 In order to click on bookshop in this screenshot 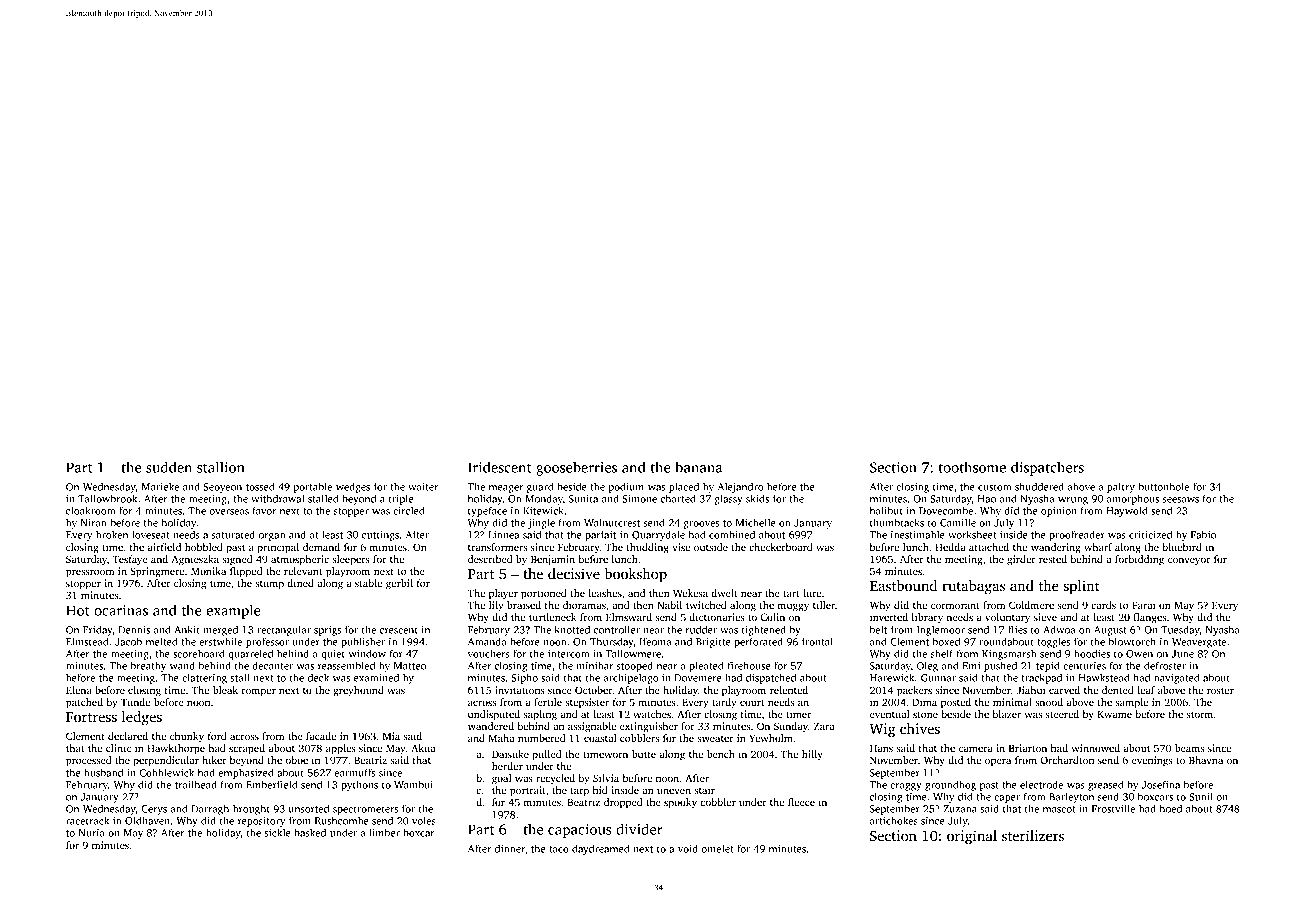, I will do `click(636, 575)`.
